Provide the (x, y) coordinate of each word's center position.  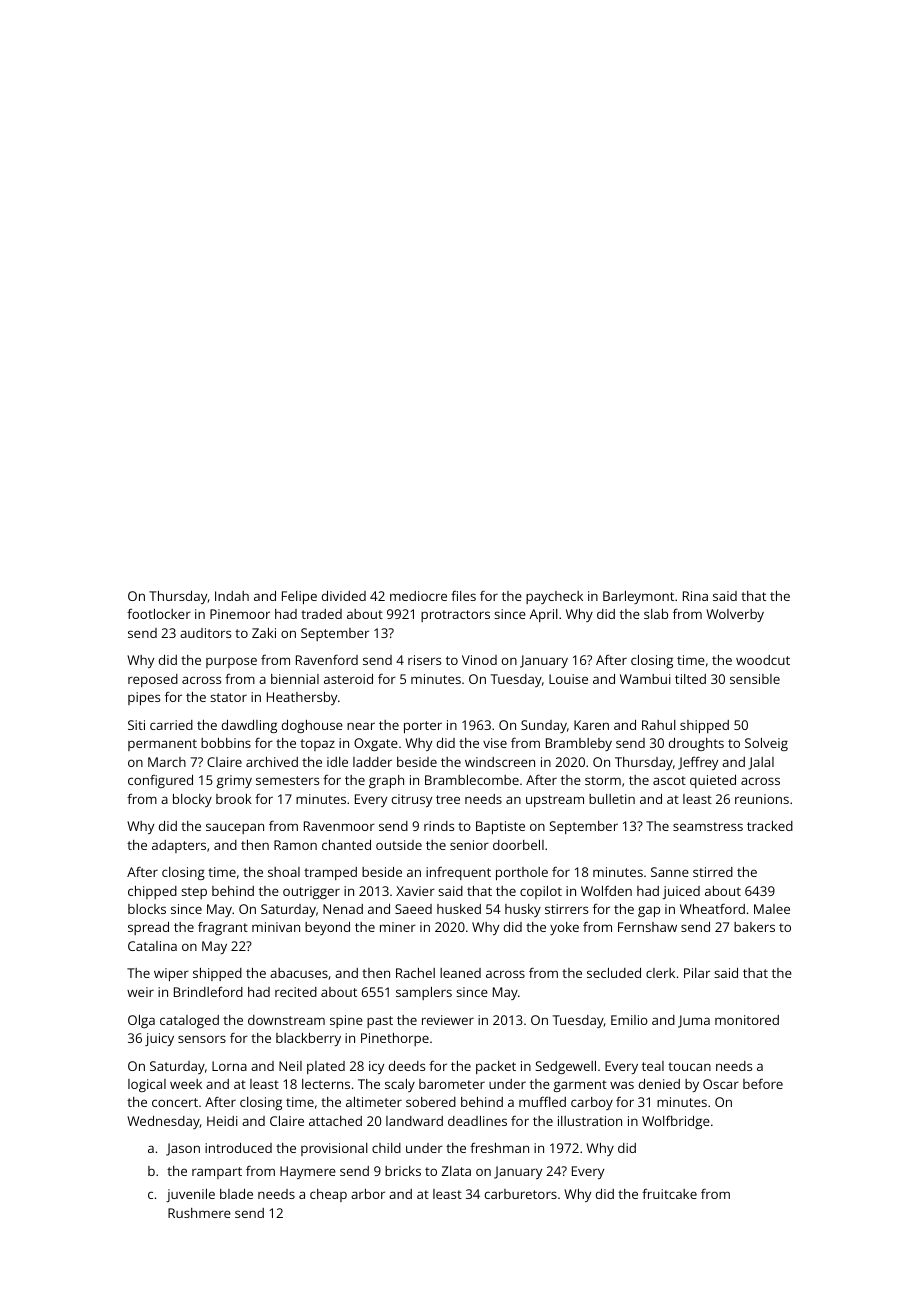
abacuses (299, 973)
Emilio (629, 1020)
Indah (232, 596)
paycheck (554, 597)
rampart (217, 1173)
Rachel (415, 973)
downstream (286, 1020)
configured (160, 781)
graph (386, 781)
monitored (747, 1020)
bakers (754, 927)
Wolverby (735, 615)
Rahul (659, 725)
